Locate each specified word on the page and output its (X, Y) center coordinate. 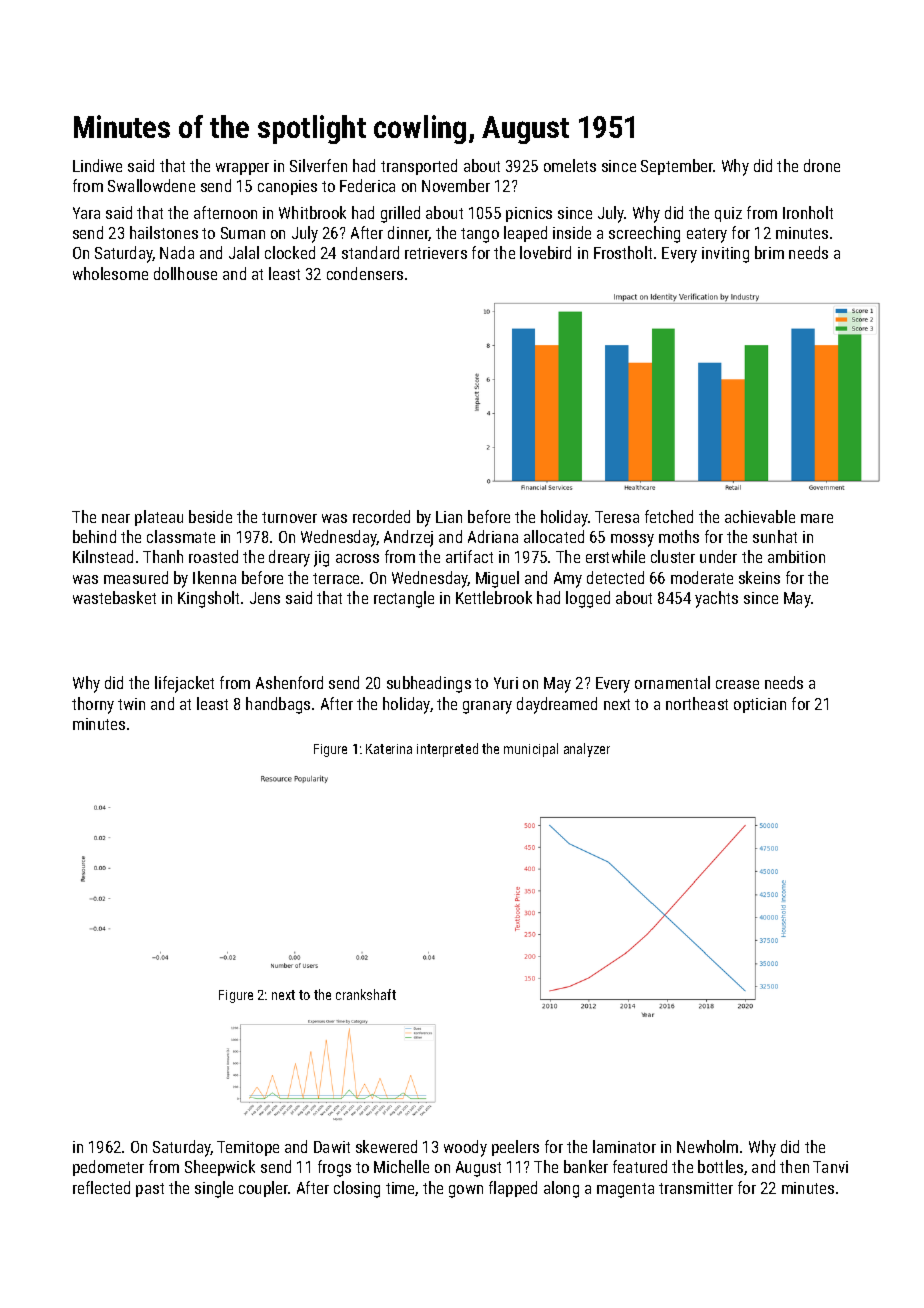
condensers (365, 273)
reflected (101, 1187)
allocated (554, 536)
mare (817, 518)
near (116, 518)
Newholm (707, 1146)
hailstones (164, 232)
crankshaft (366, 994)
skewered (386, 1146)
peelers (515, 1148)
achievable (760, 516)
